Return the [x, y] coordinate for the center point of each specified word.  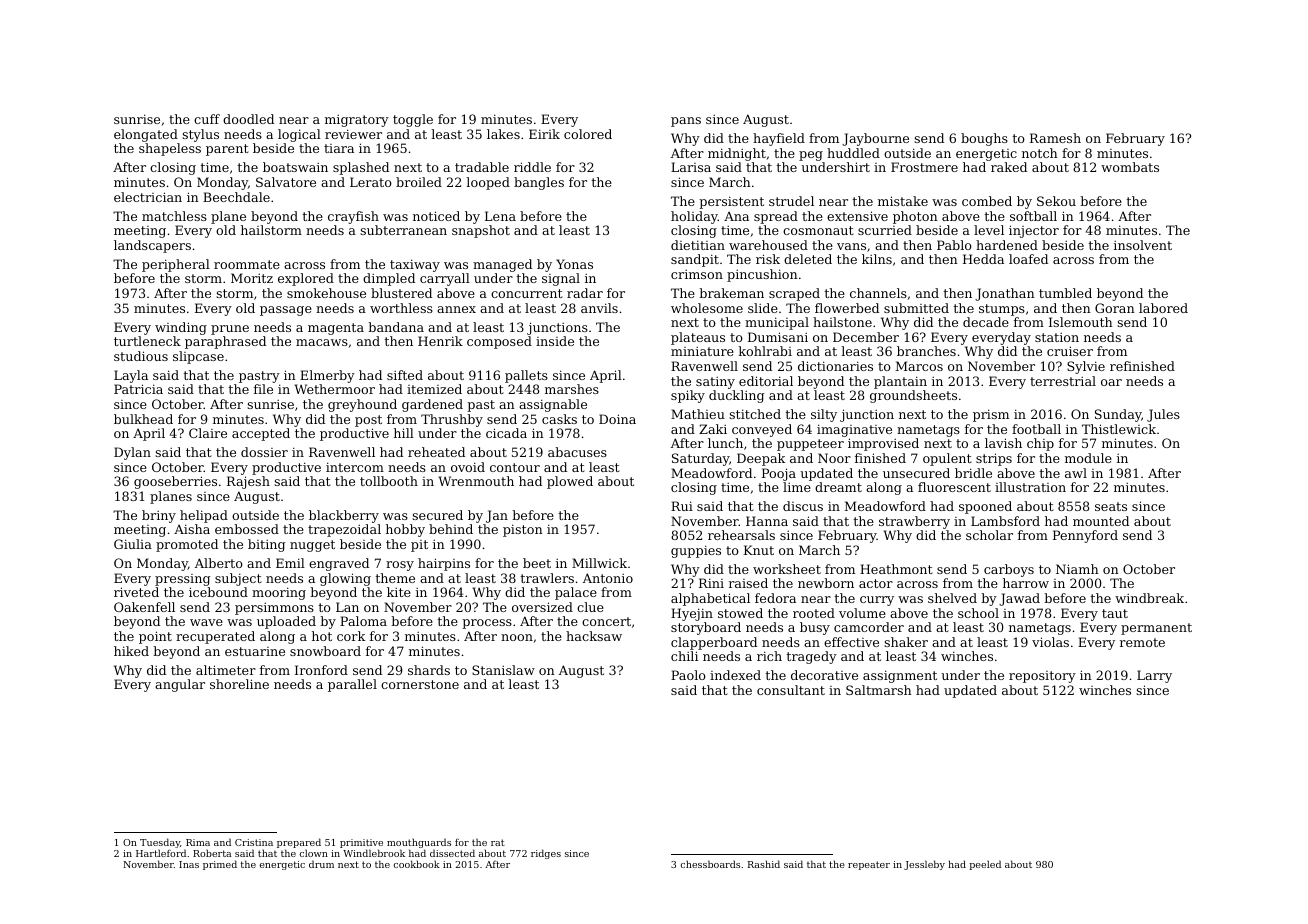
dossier [264, 452]
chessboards [710, 864]
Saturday [700, 459]
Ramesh [1055, 138]
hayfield [779, 139]
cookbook [417, 864]
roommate [247, 264]
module [1088, 458]
